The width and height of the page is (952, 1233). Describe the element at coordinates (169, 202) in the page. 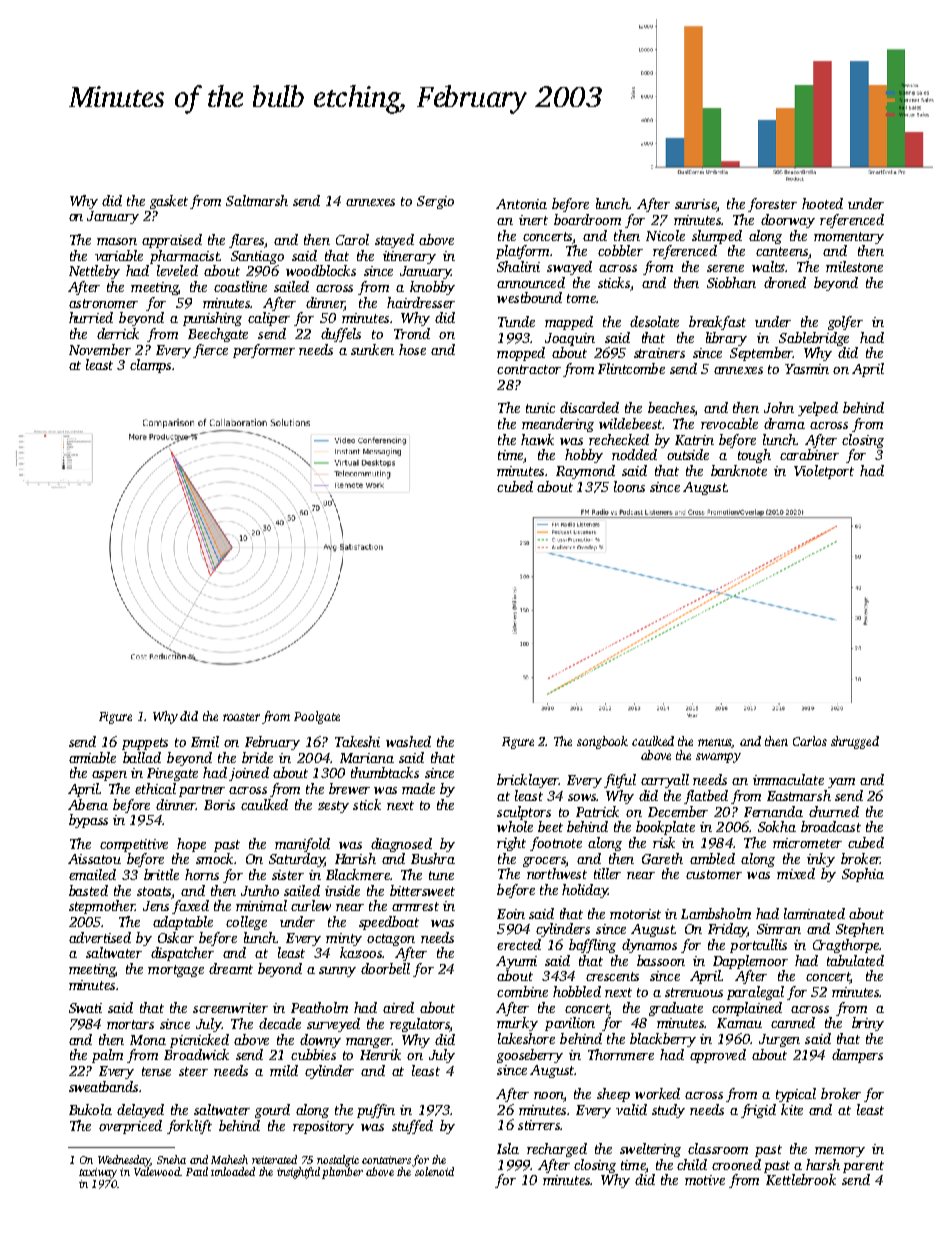

I see `gasket` at that location.
